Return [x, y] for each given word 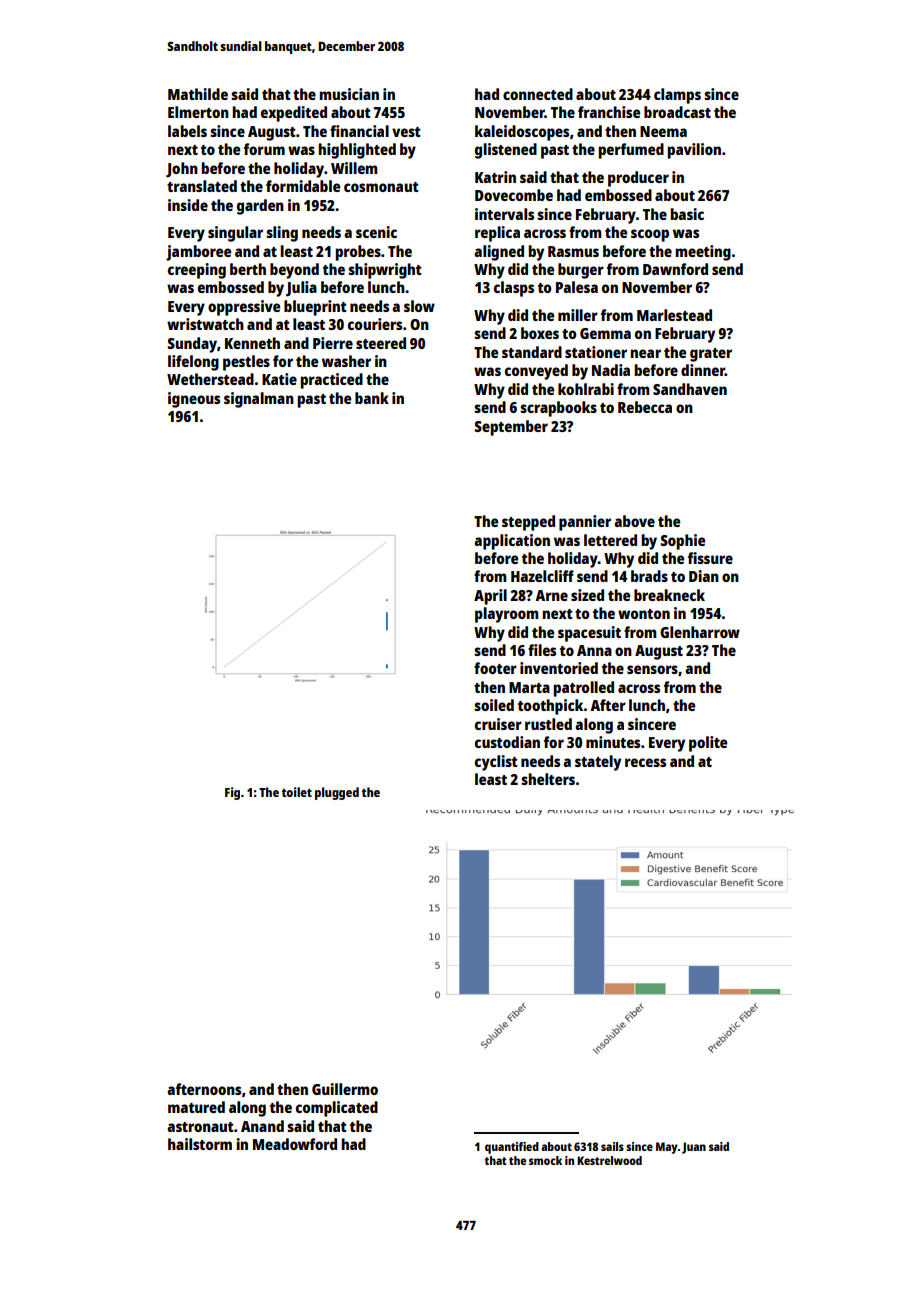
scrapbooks [558, 409]
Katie [279, 379]
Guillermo [345, 1089]
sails [612, 1146]
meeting [703, 253]
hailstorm [200, 1144]
